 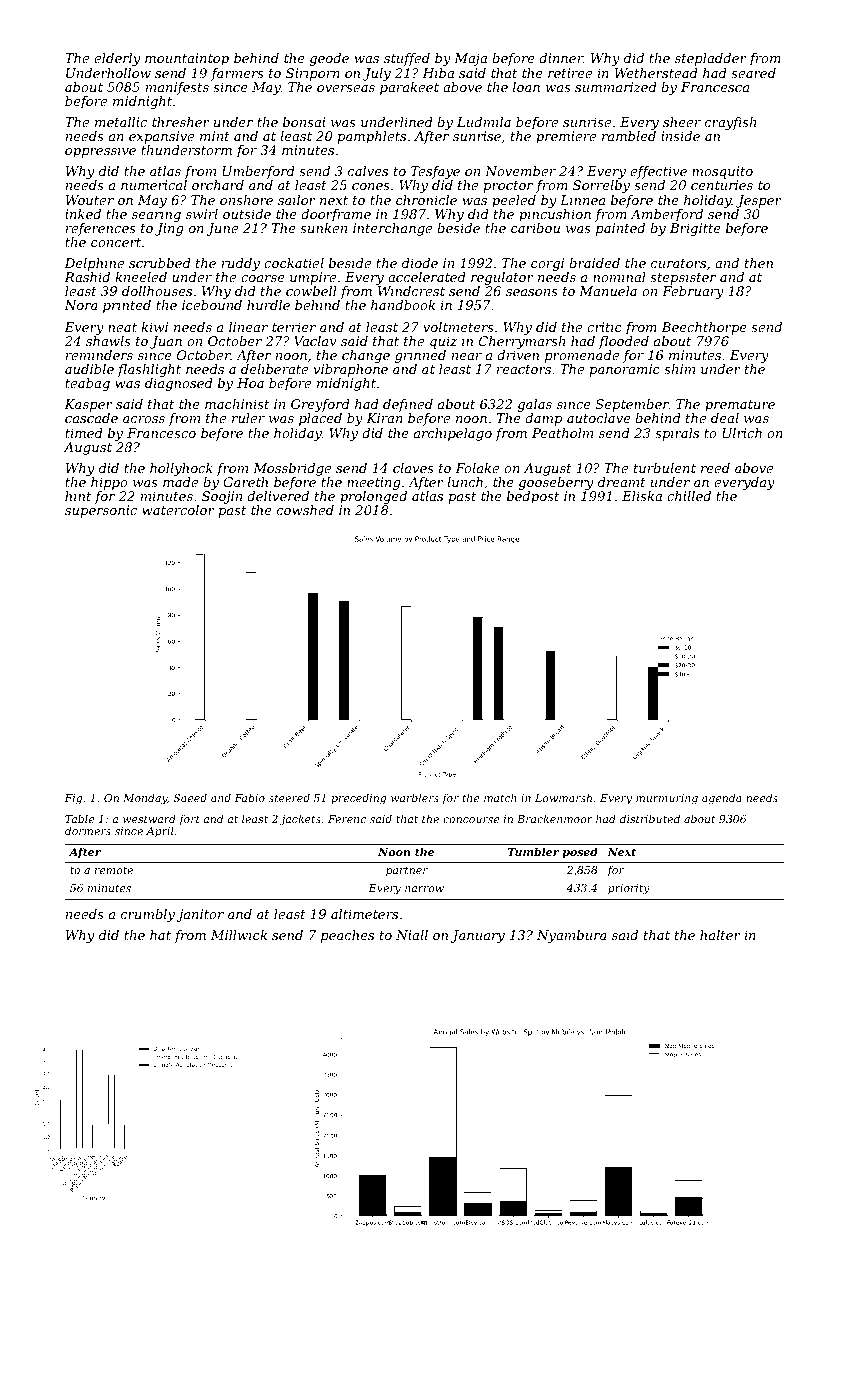 I want to click on metallic, so click(x=121, y=122).
